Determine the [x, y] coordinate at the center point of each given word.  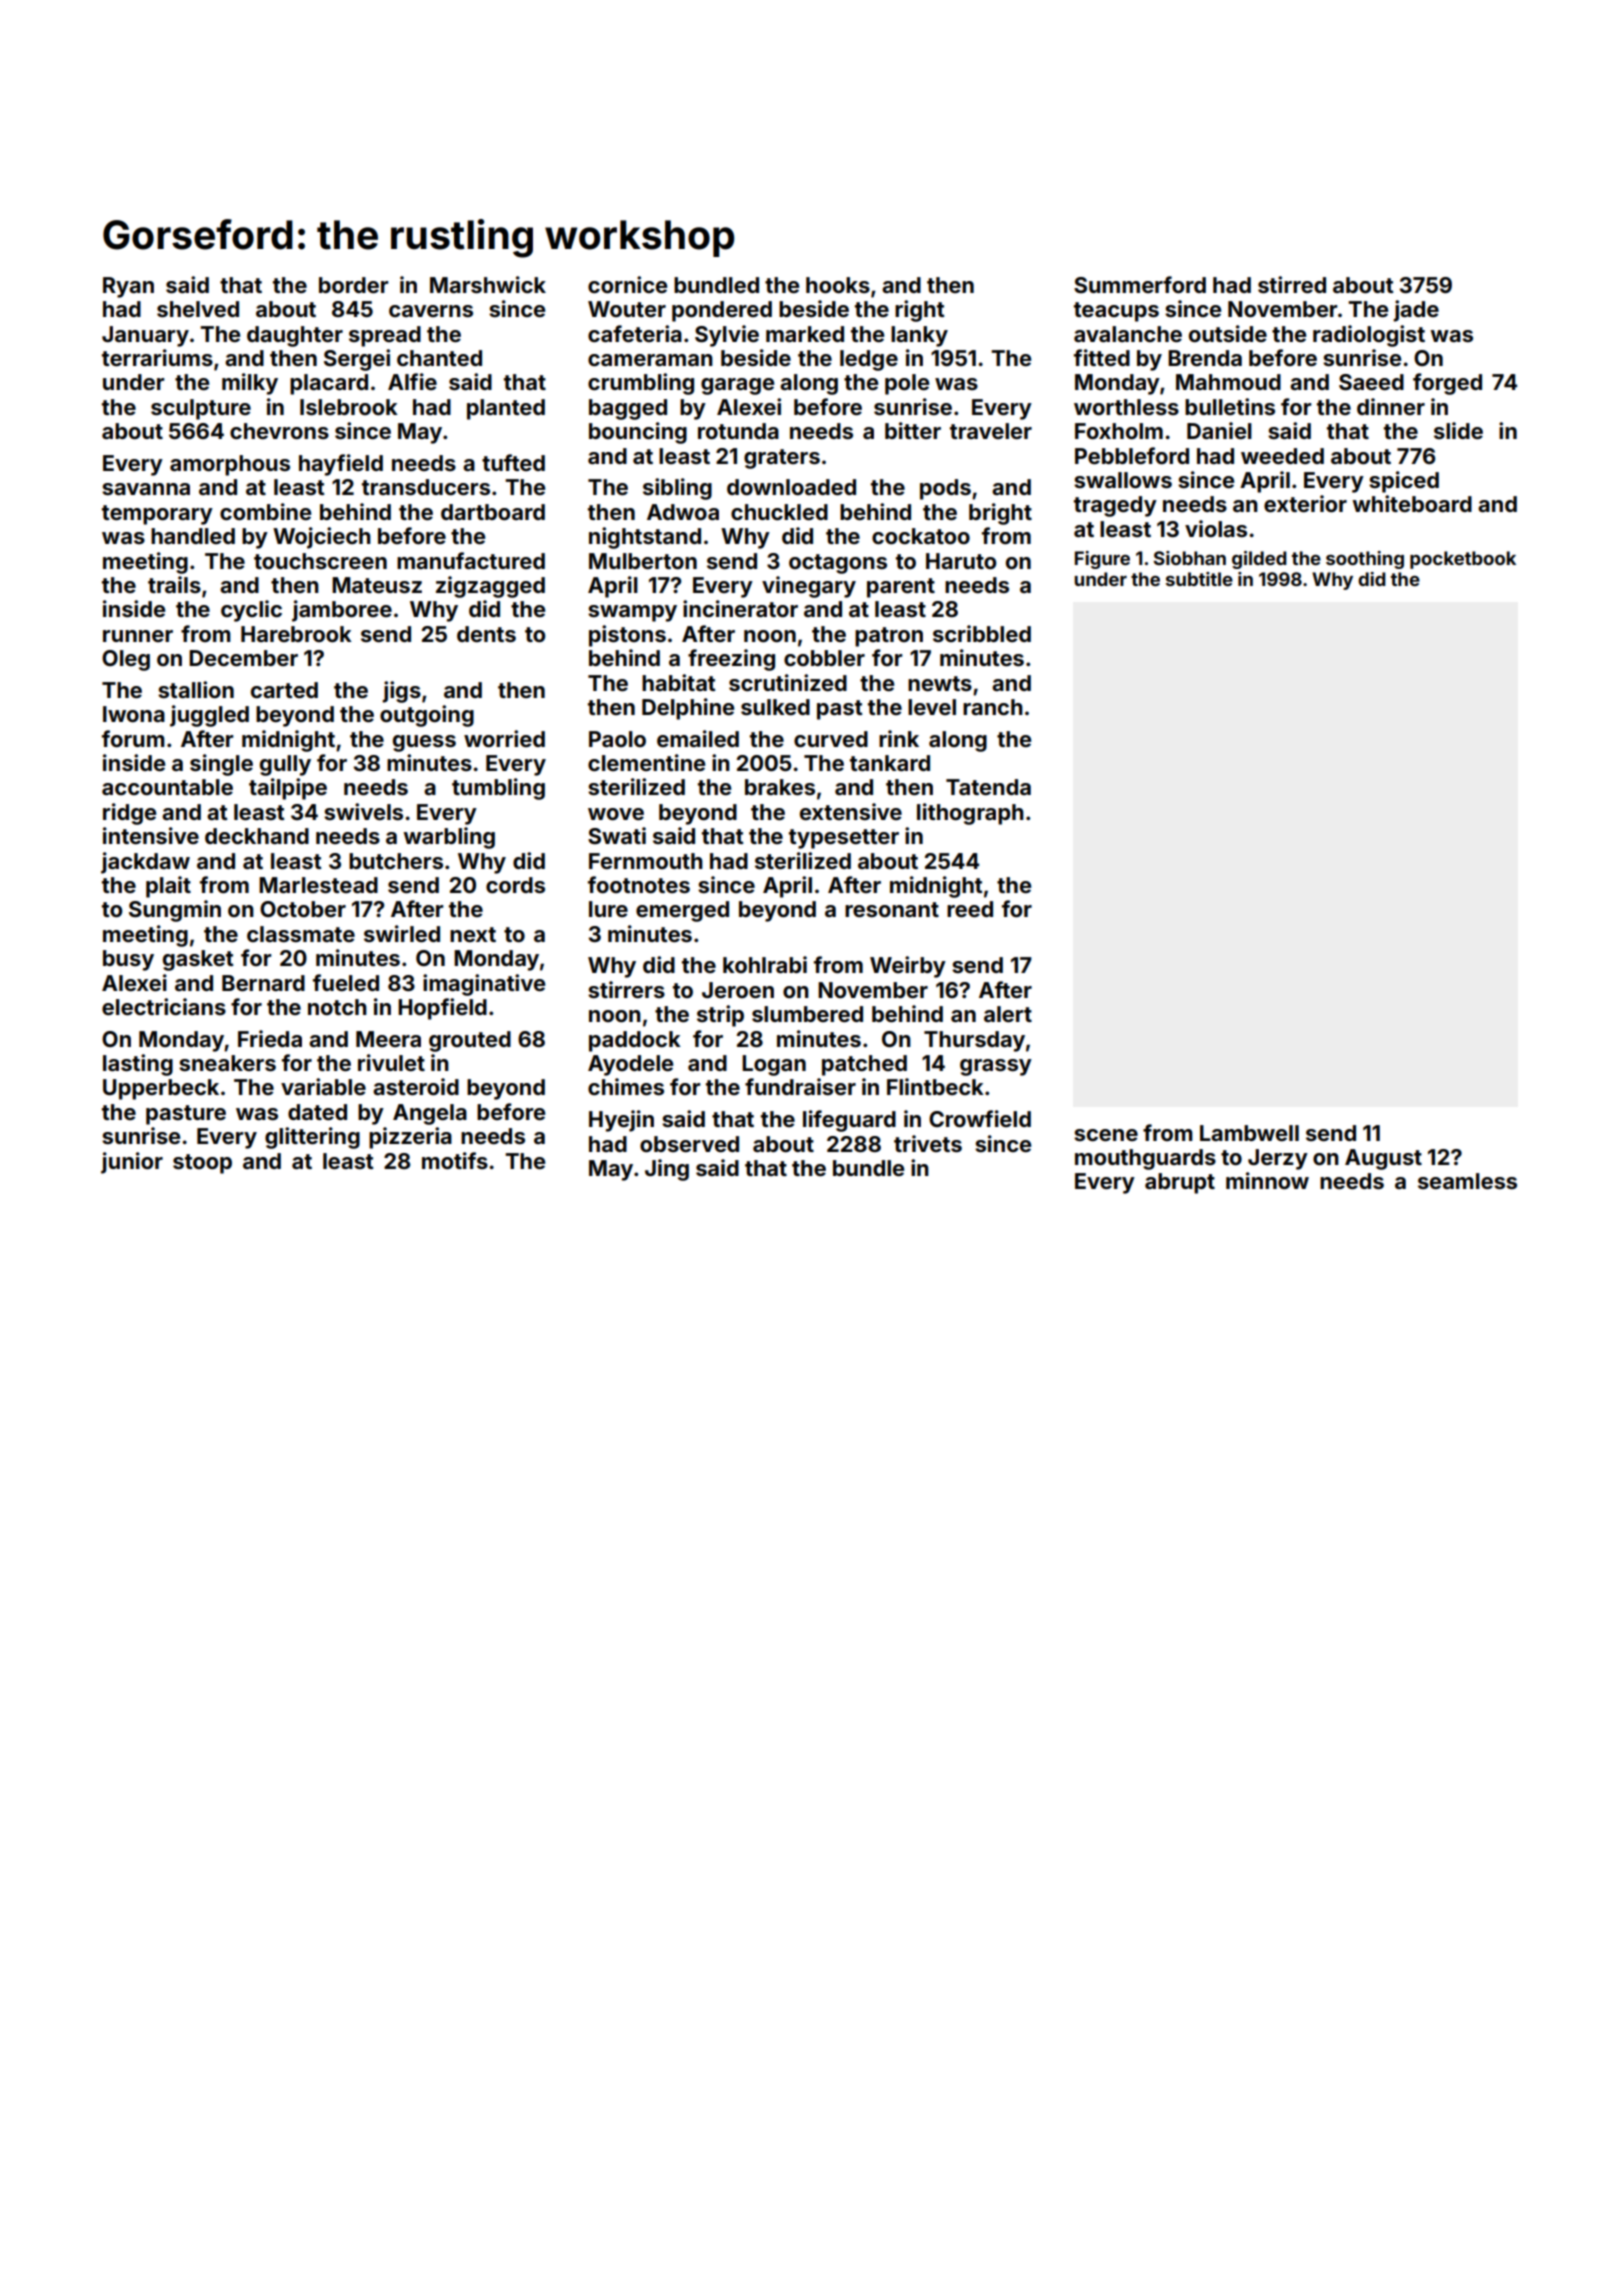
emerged [682, 911]
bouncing [638, 433]
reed [970, 909]
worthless [1126, 407]
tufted [513, 462]
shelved [198, 309]
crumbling [641, 384]
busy [128, 960]
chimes [626, 1086]
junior [132, 1163]
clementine [646, 762]
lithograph [970, 814]
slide [1458, 430]
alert [1008, 1014]
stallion [196, 689]
